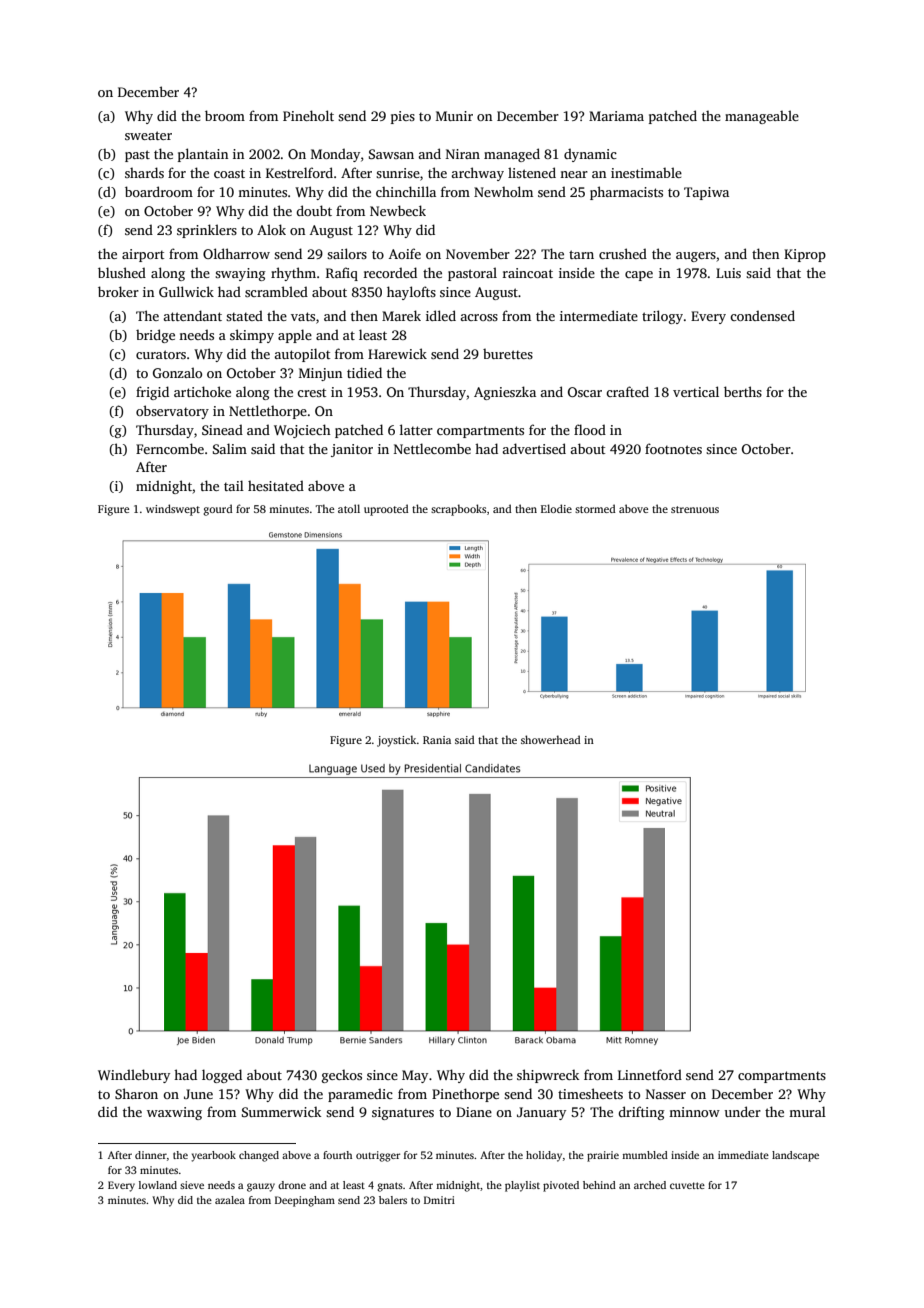 This document has height=1308, width=924. What do you see at coordinates (173, 510) in the document?
I see `windswept` at bounding box center [173, 510].
